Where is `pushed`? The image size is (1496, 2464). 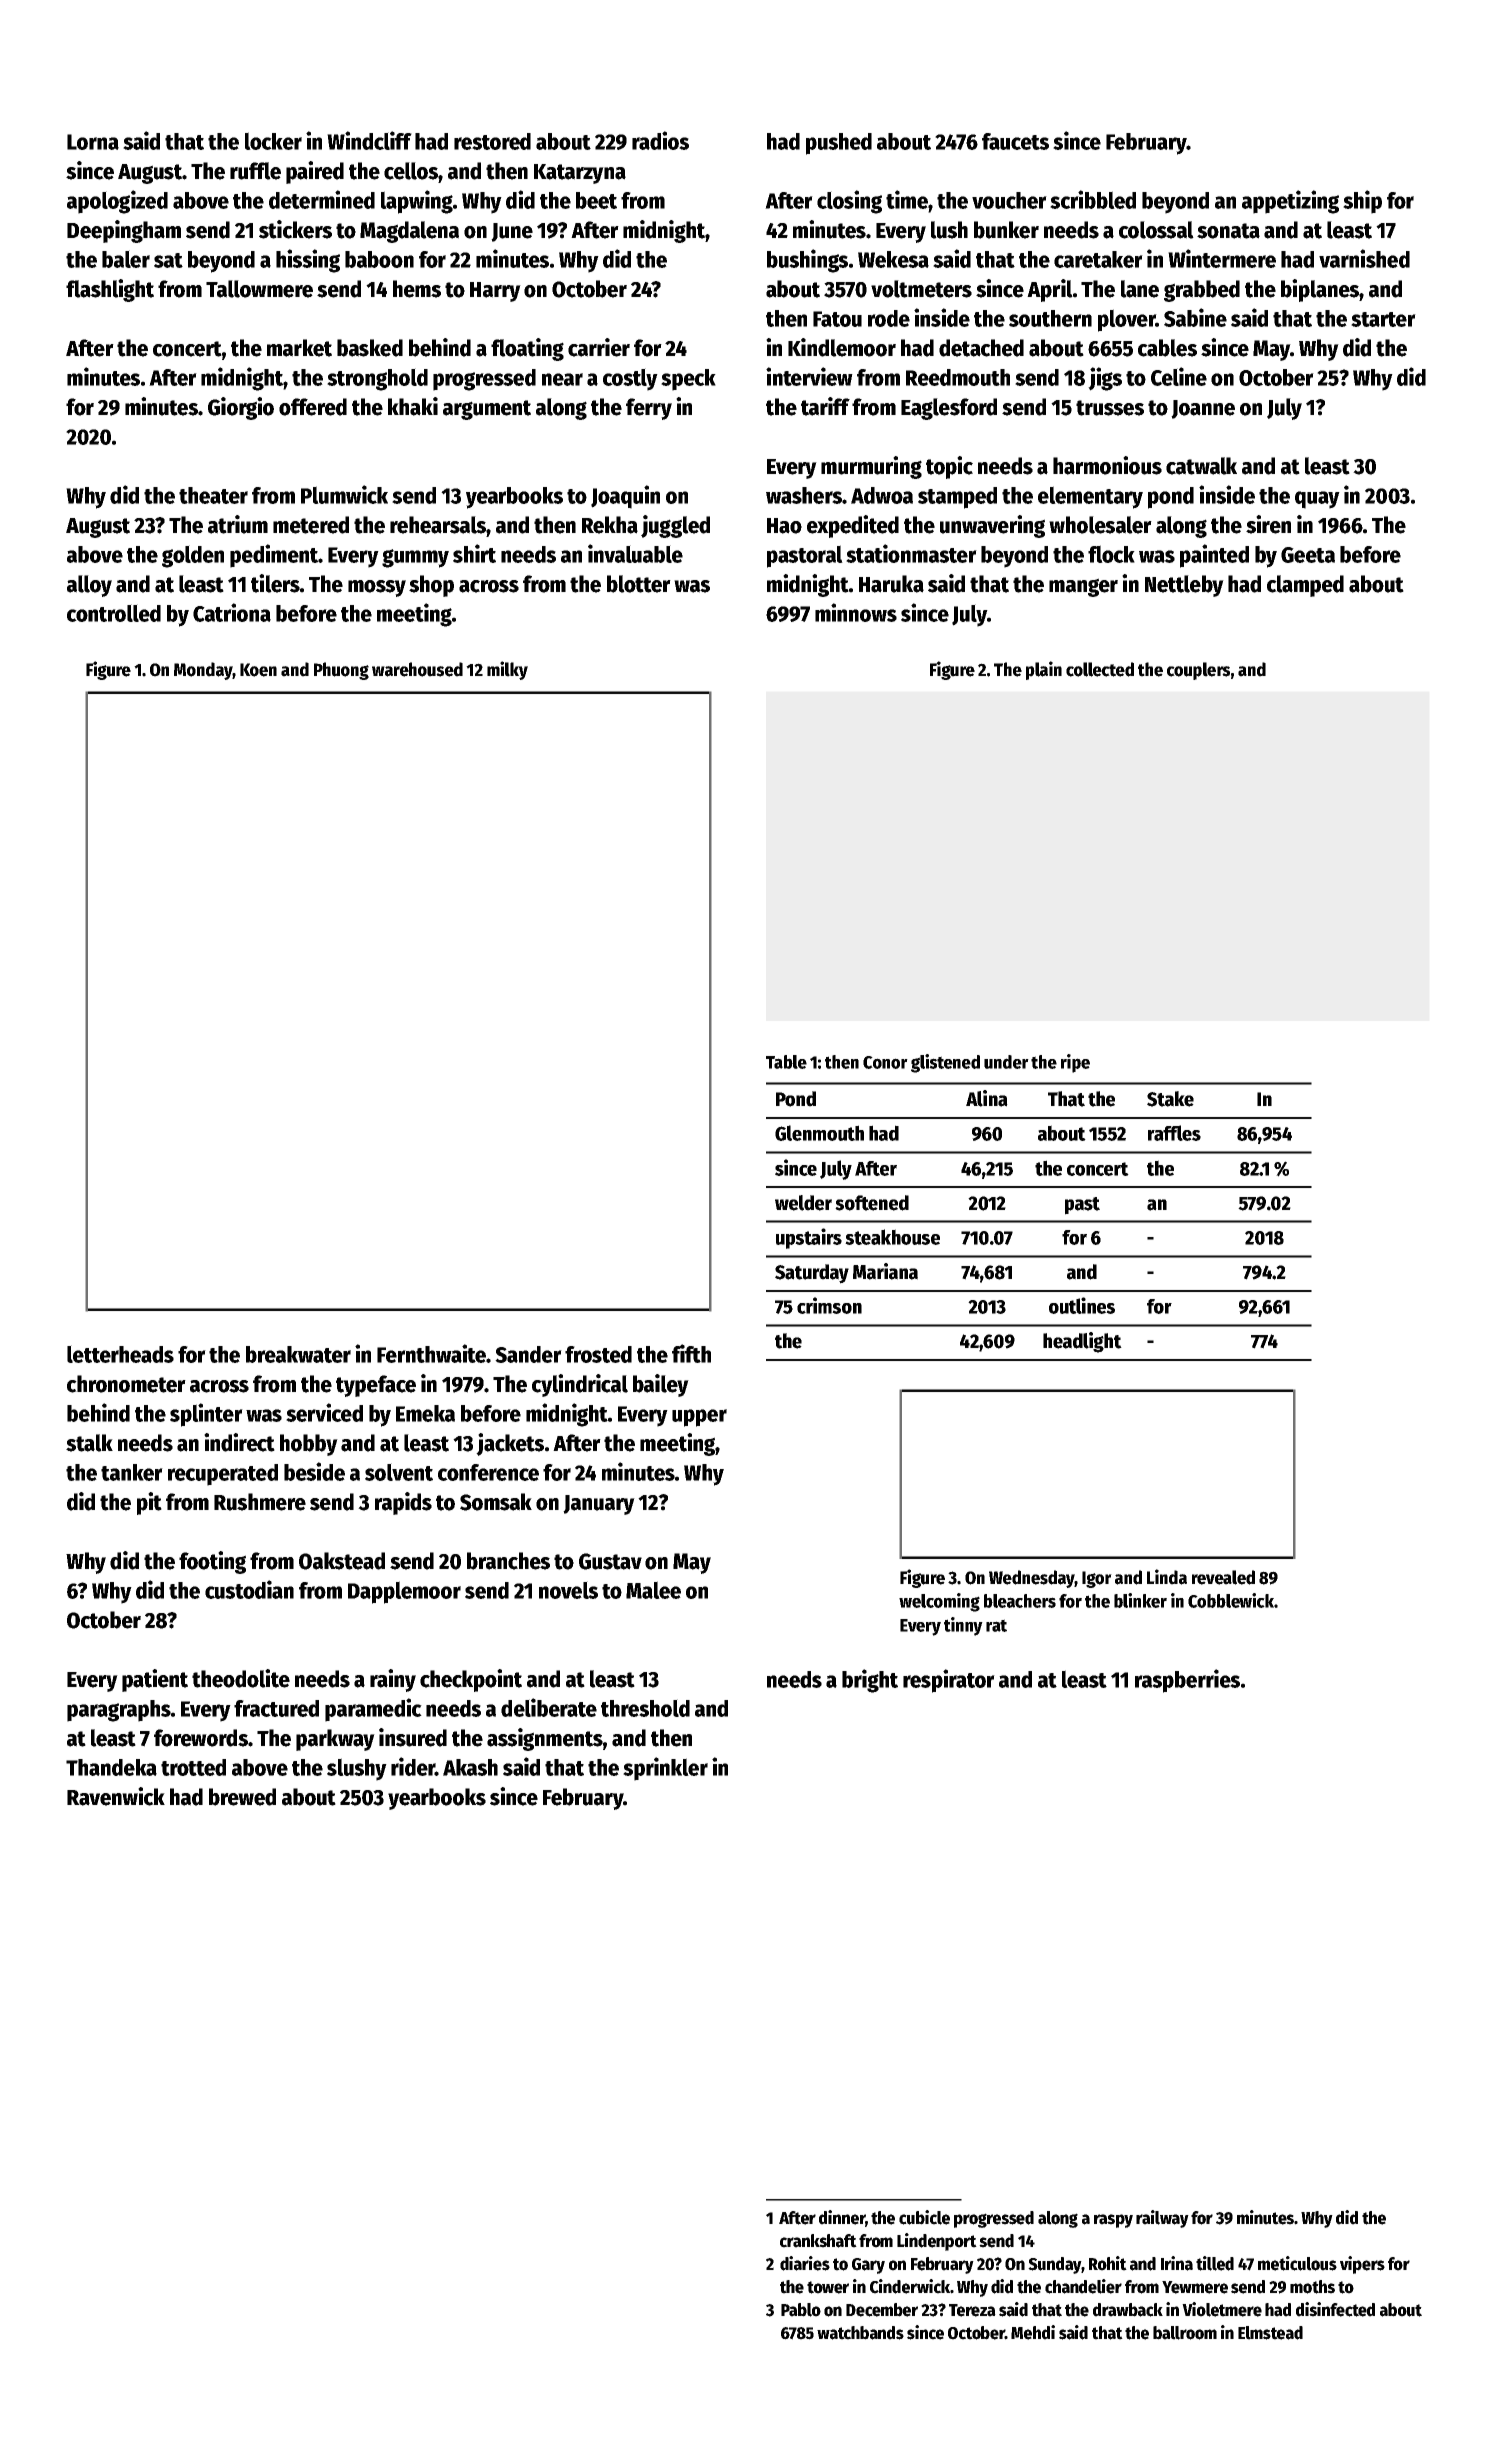 pushed is located at coordinates (839, 144).
